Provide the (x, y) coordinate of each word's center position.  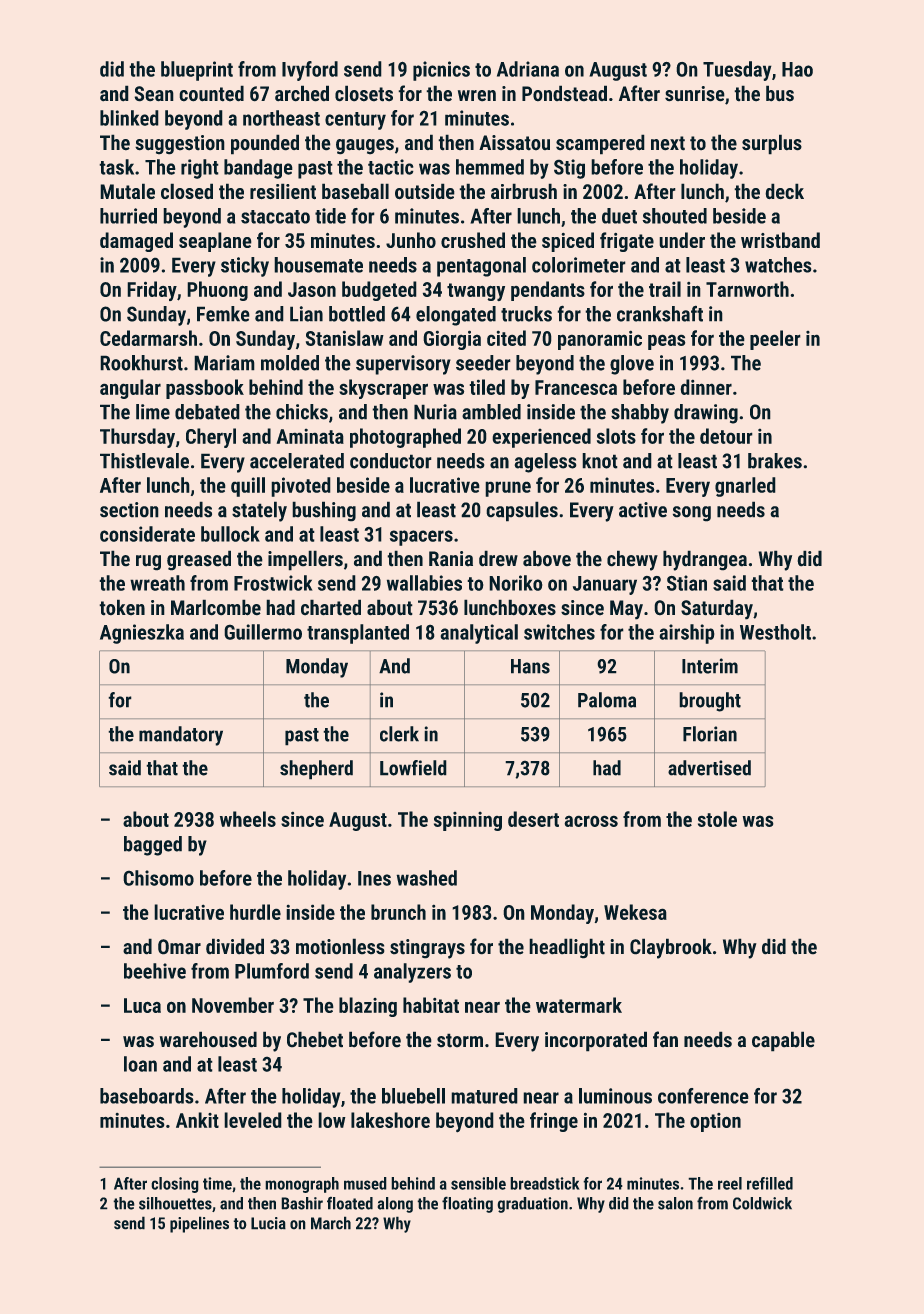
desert (533, 819)
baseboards (146, 1096)
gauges (365, 146)
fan (665, 1039)
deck (785, 191)
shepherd (316, 769)
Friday (152, 291)
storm (460, 1040)
